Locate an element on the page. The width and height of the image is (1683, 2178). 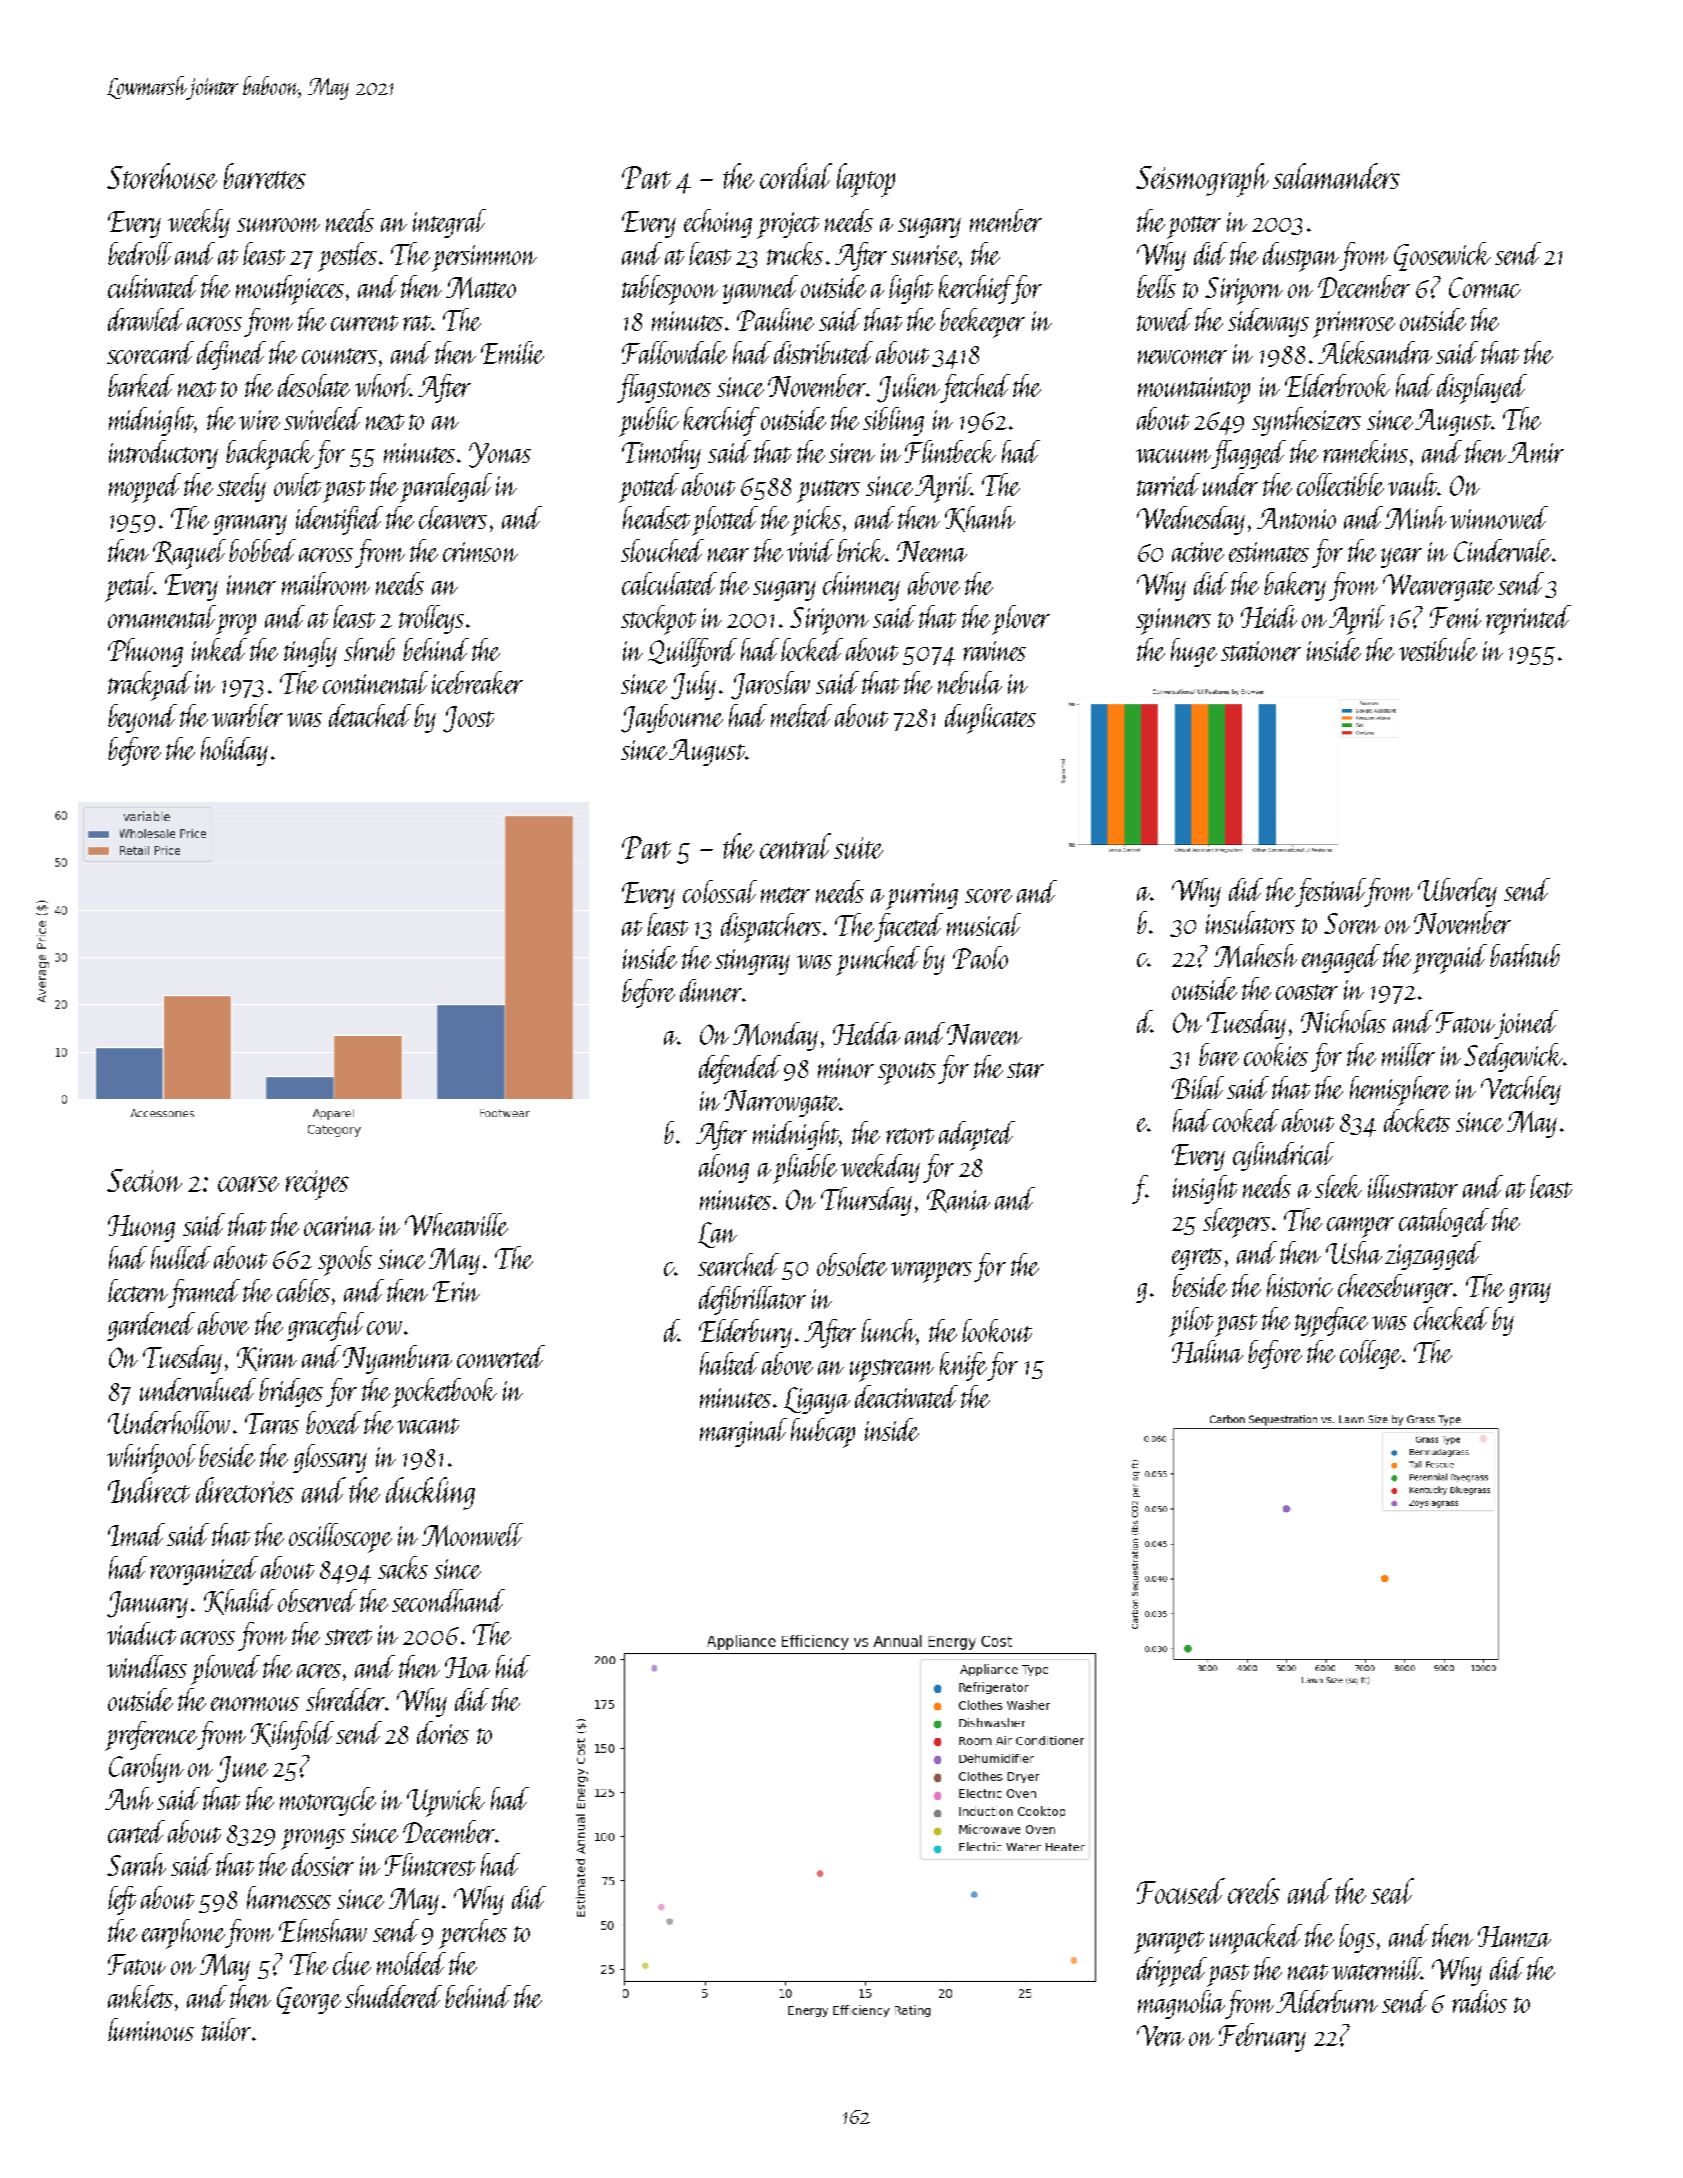
bedroll is located at coordinates (140, 253).
